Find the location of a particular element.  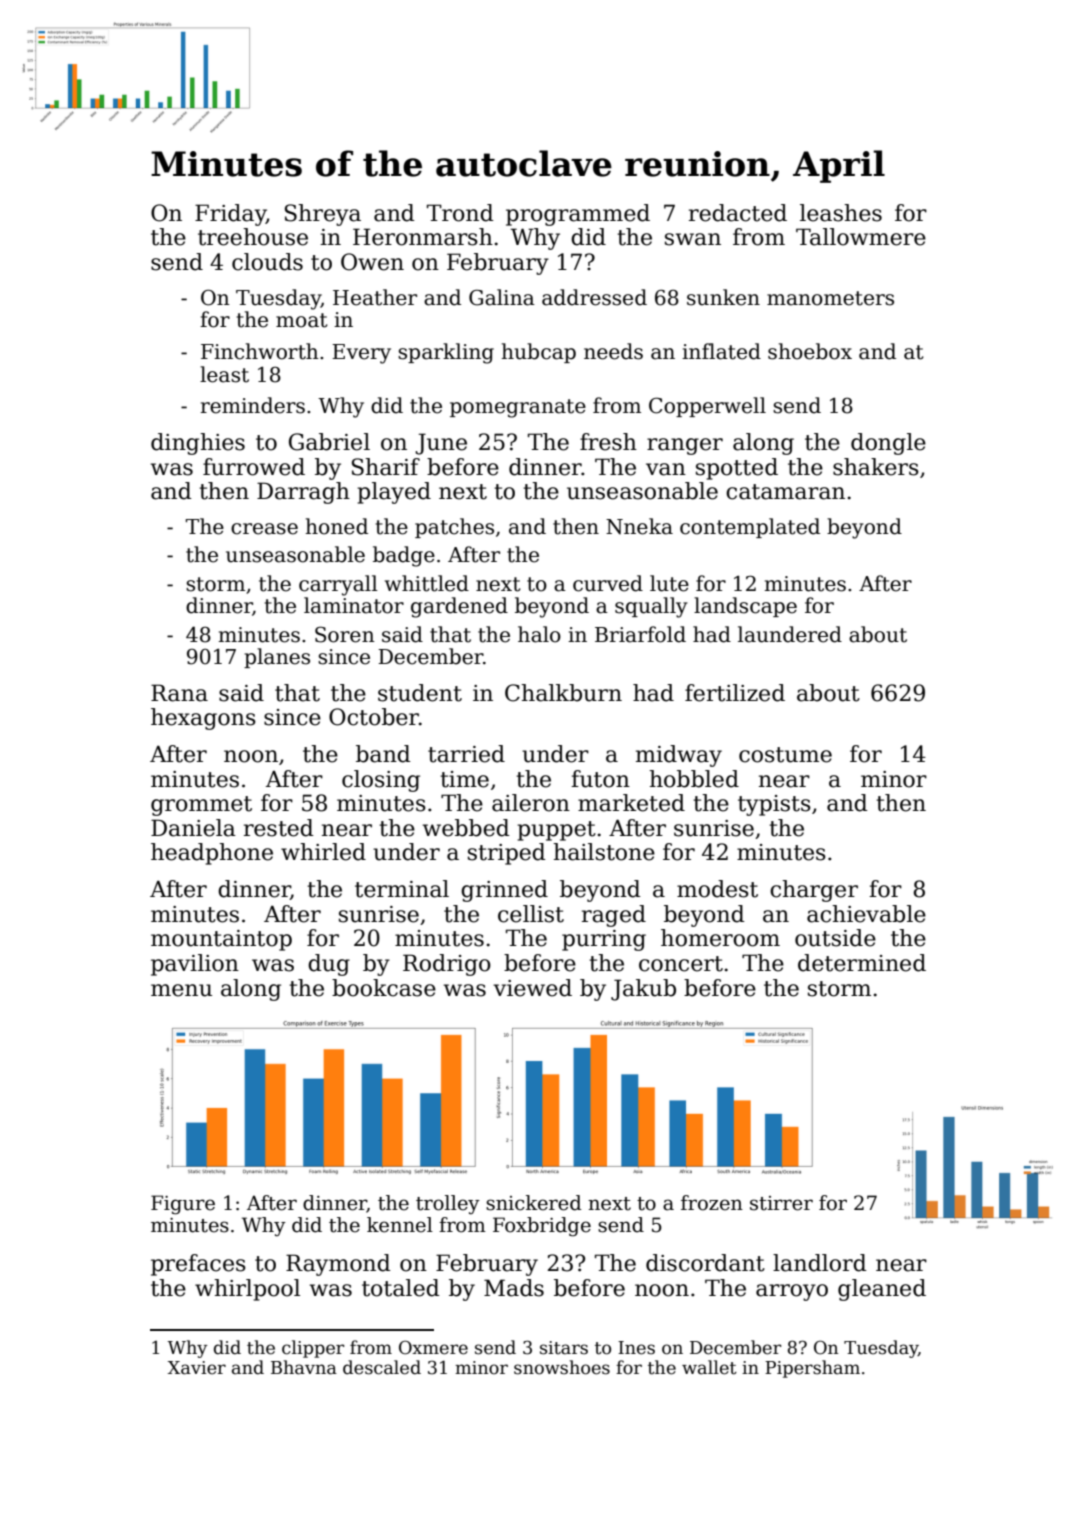

snickered is located at coordinates (534, 1203).
